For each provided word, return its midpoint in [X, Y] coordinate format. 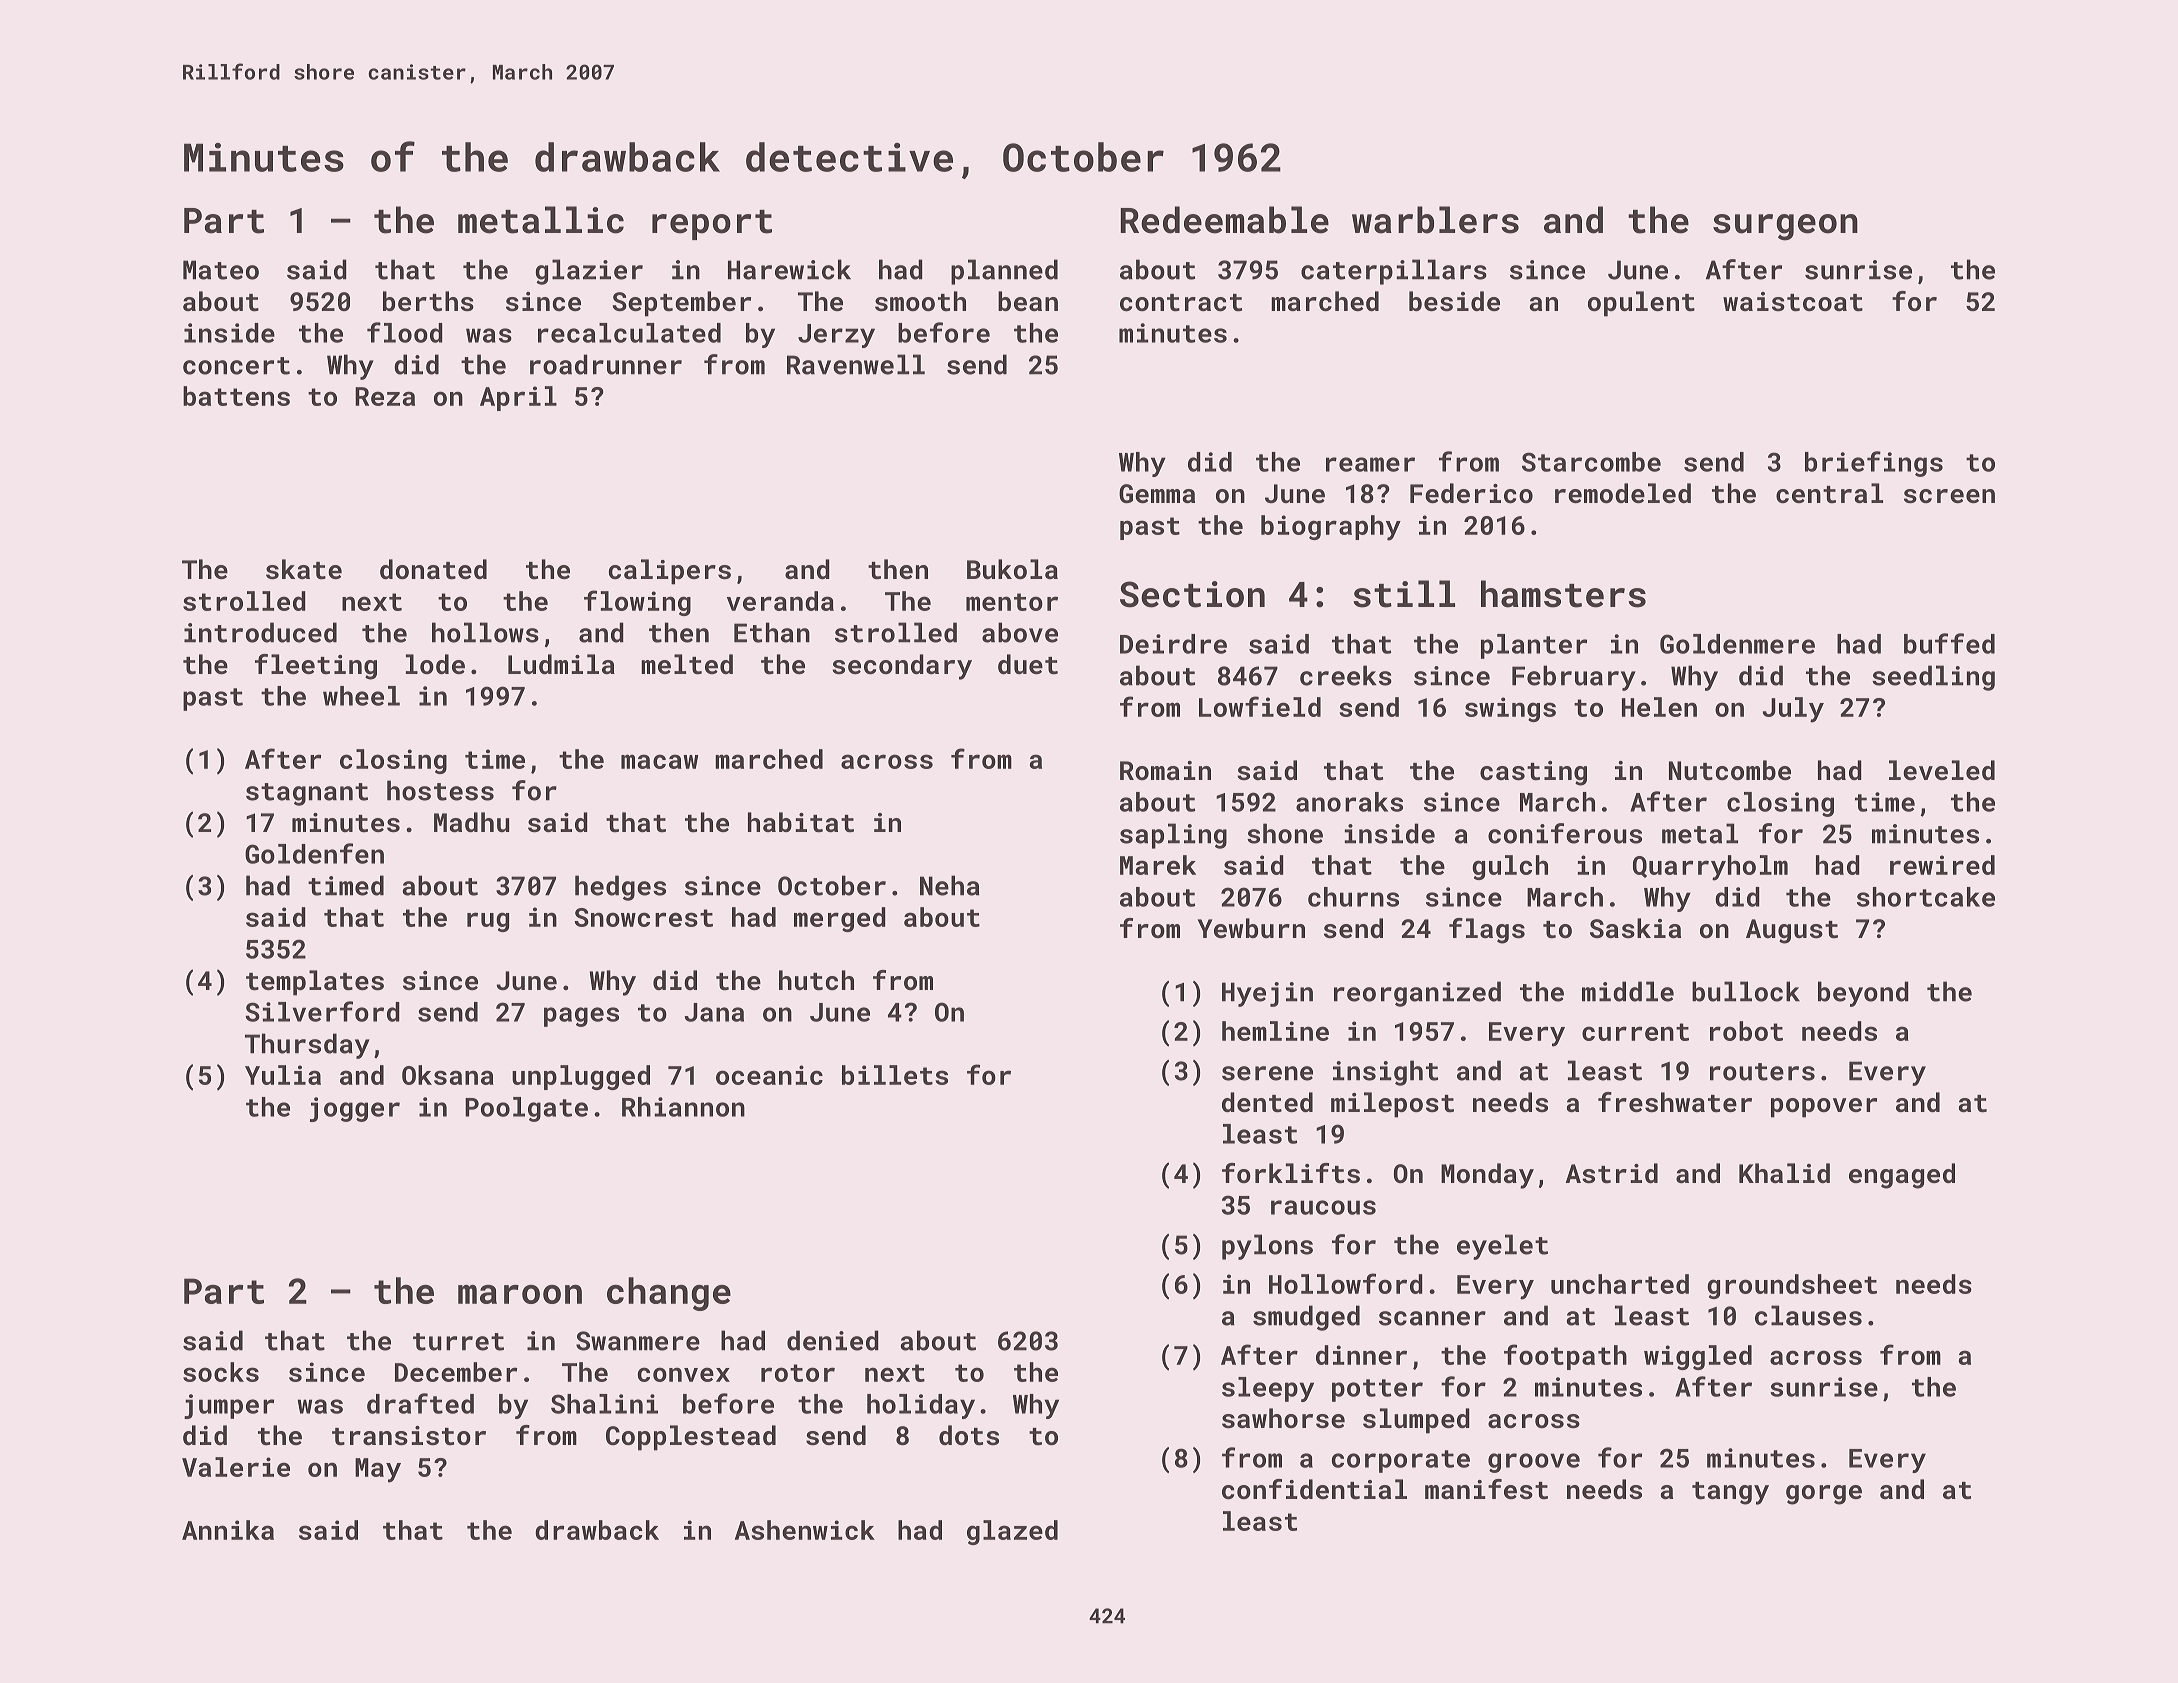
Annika [228, 1530]
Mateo [221, 270]
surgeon [1785, 227]
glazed [1012, 1532]
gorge [1824, 1495]
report [712, 225]
